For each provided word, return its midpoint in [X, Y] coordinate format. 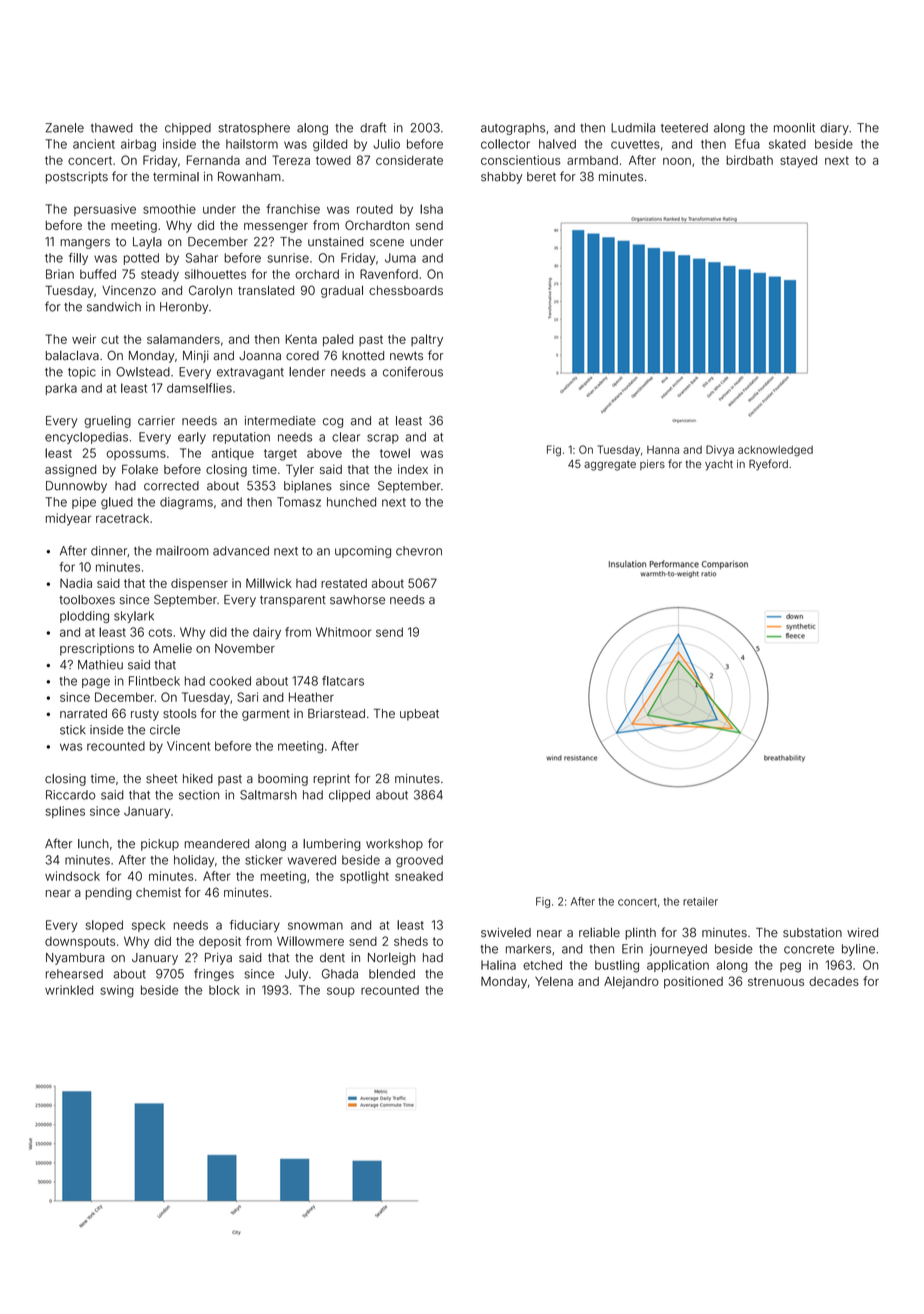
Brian [60, 274]
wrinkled [69, 990]
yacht [719, 465]
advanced [241, 551]
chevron [419, 551]
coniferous [413, 371]
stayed [798, 162]
